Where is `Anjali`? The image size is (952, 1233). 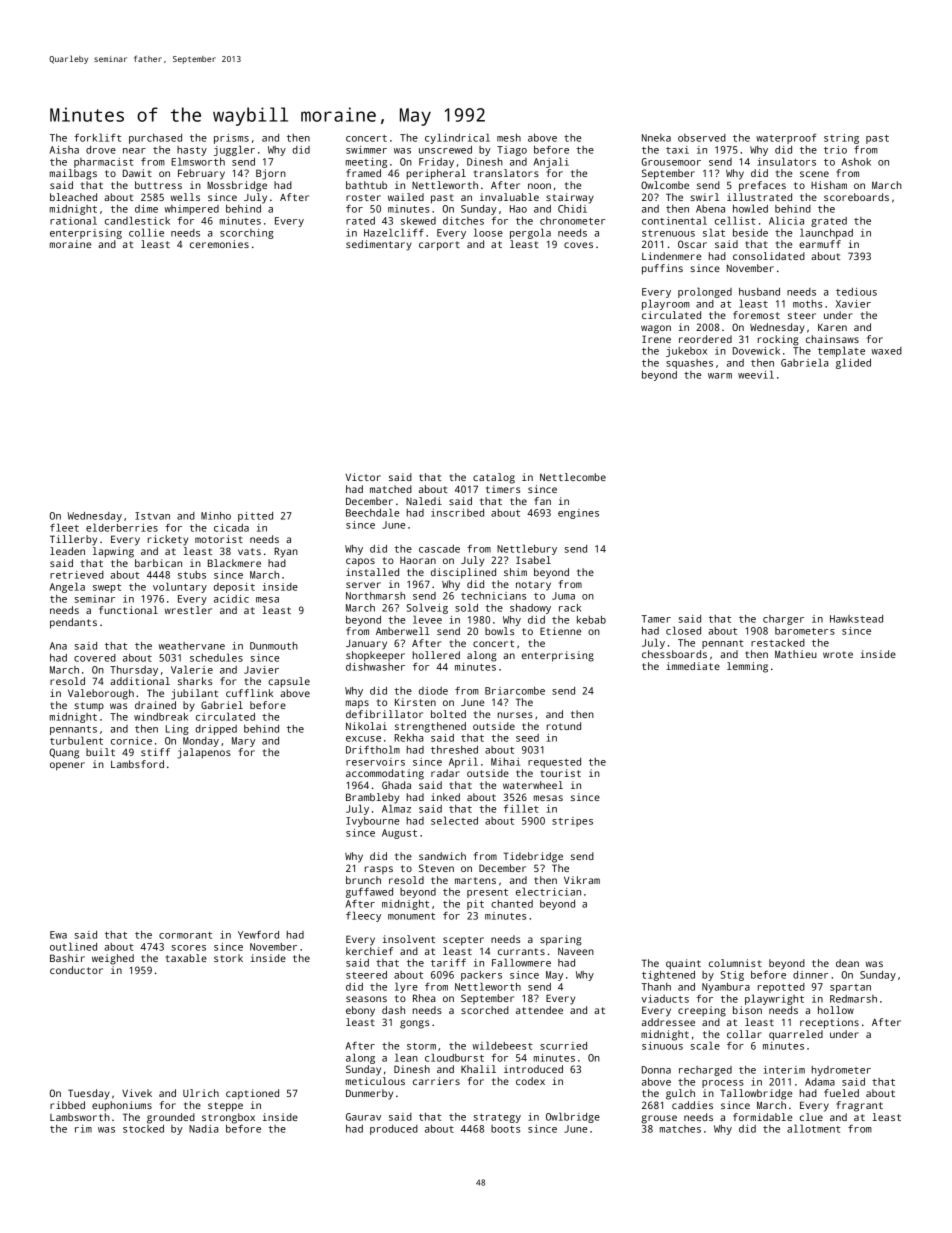
Anjali is located at coordinates (551, 162).
